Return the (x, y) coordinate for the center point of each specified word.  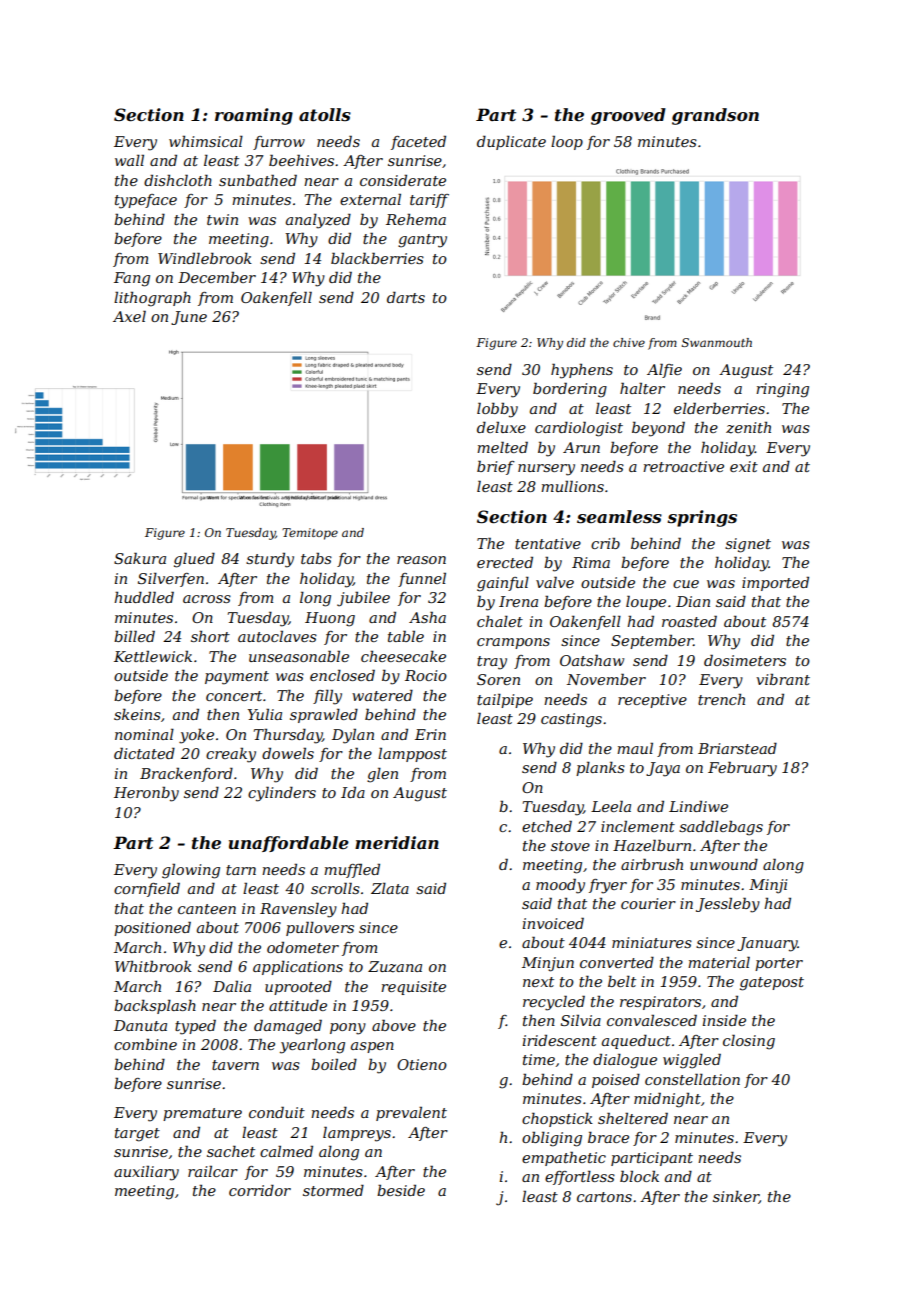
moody (560, 886)
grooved (628, 116)
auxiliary (146, 1173)
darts (406, 297)
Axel (129, 316)
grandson (715, 116)
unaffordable (289, 844)
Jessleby (728, 905)
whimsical (206, 141)
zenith (748, 428)
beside (401, 1190)
